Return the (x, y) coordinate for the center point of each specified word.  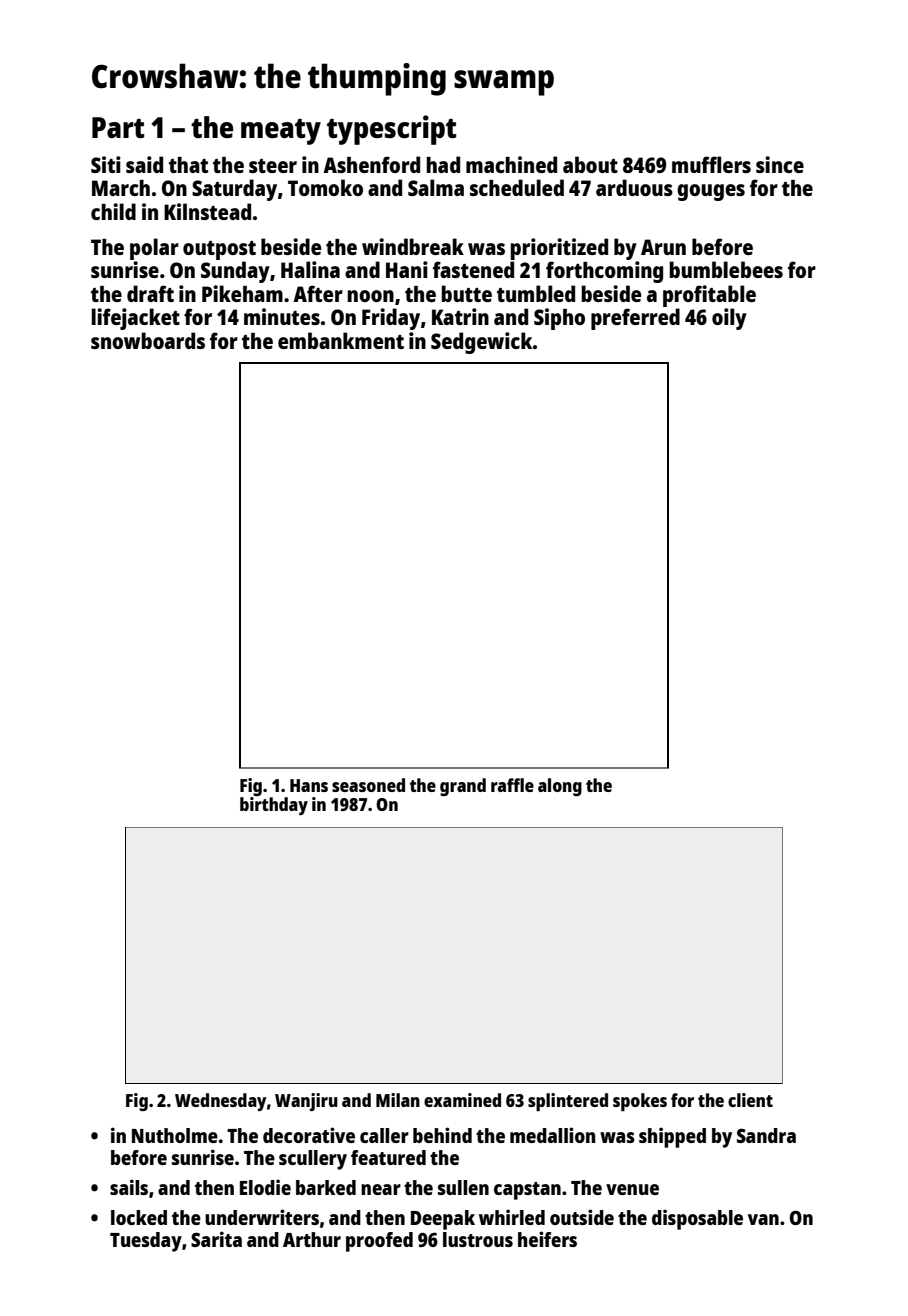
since (780, 164)
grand (463, 787)
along (560, 787)
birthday (274, 806)
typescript (391, 130)
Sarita (216, 1239)
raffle (512, 785)
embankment (341, 340)
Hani (407, 269)
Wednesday (221, 1102)
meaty (281, 132)
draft (150, 293)
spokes (640, 1102)
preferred (635, 319)
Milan (398, 1100)
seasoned (368, 785)
